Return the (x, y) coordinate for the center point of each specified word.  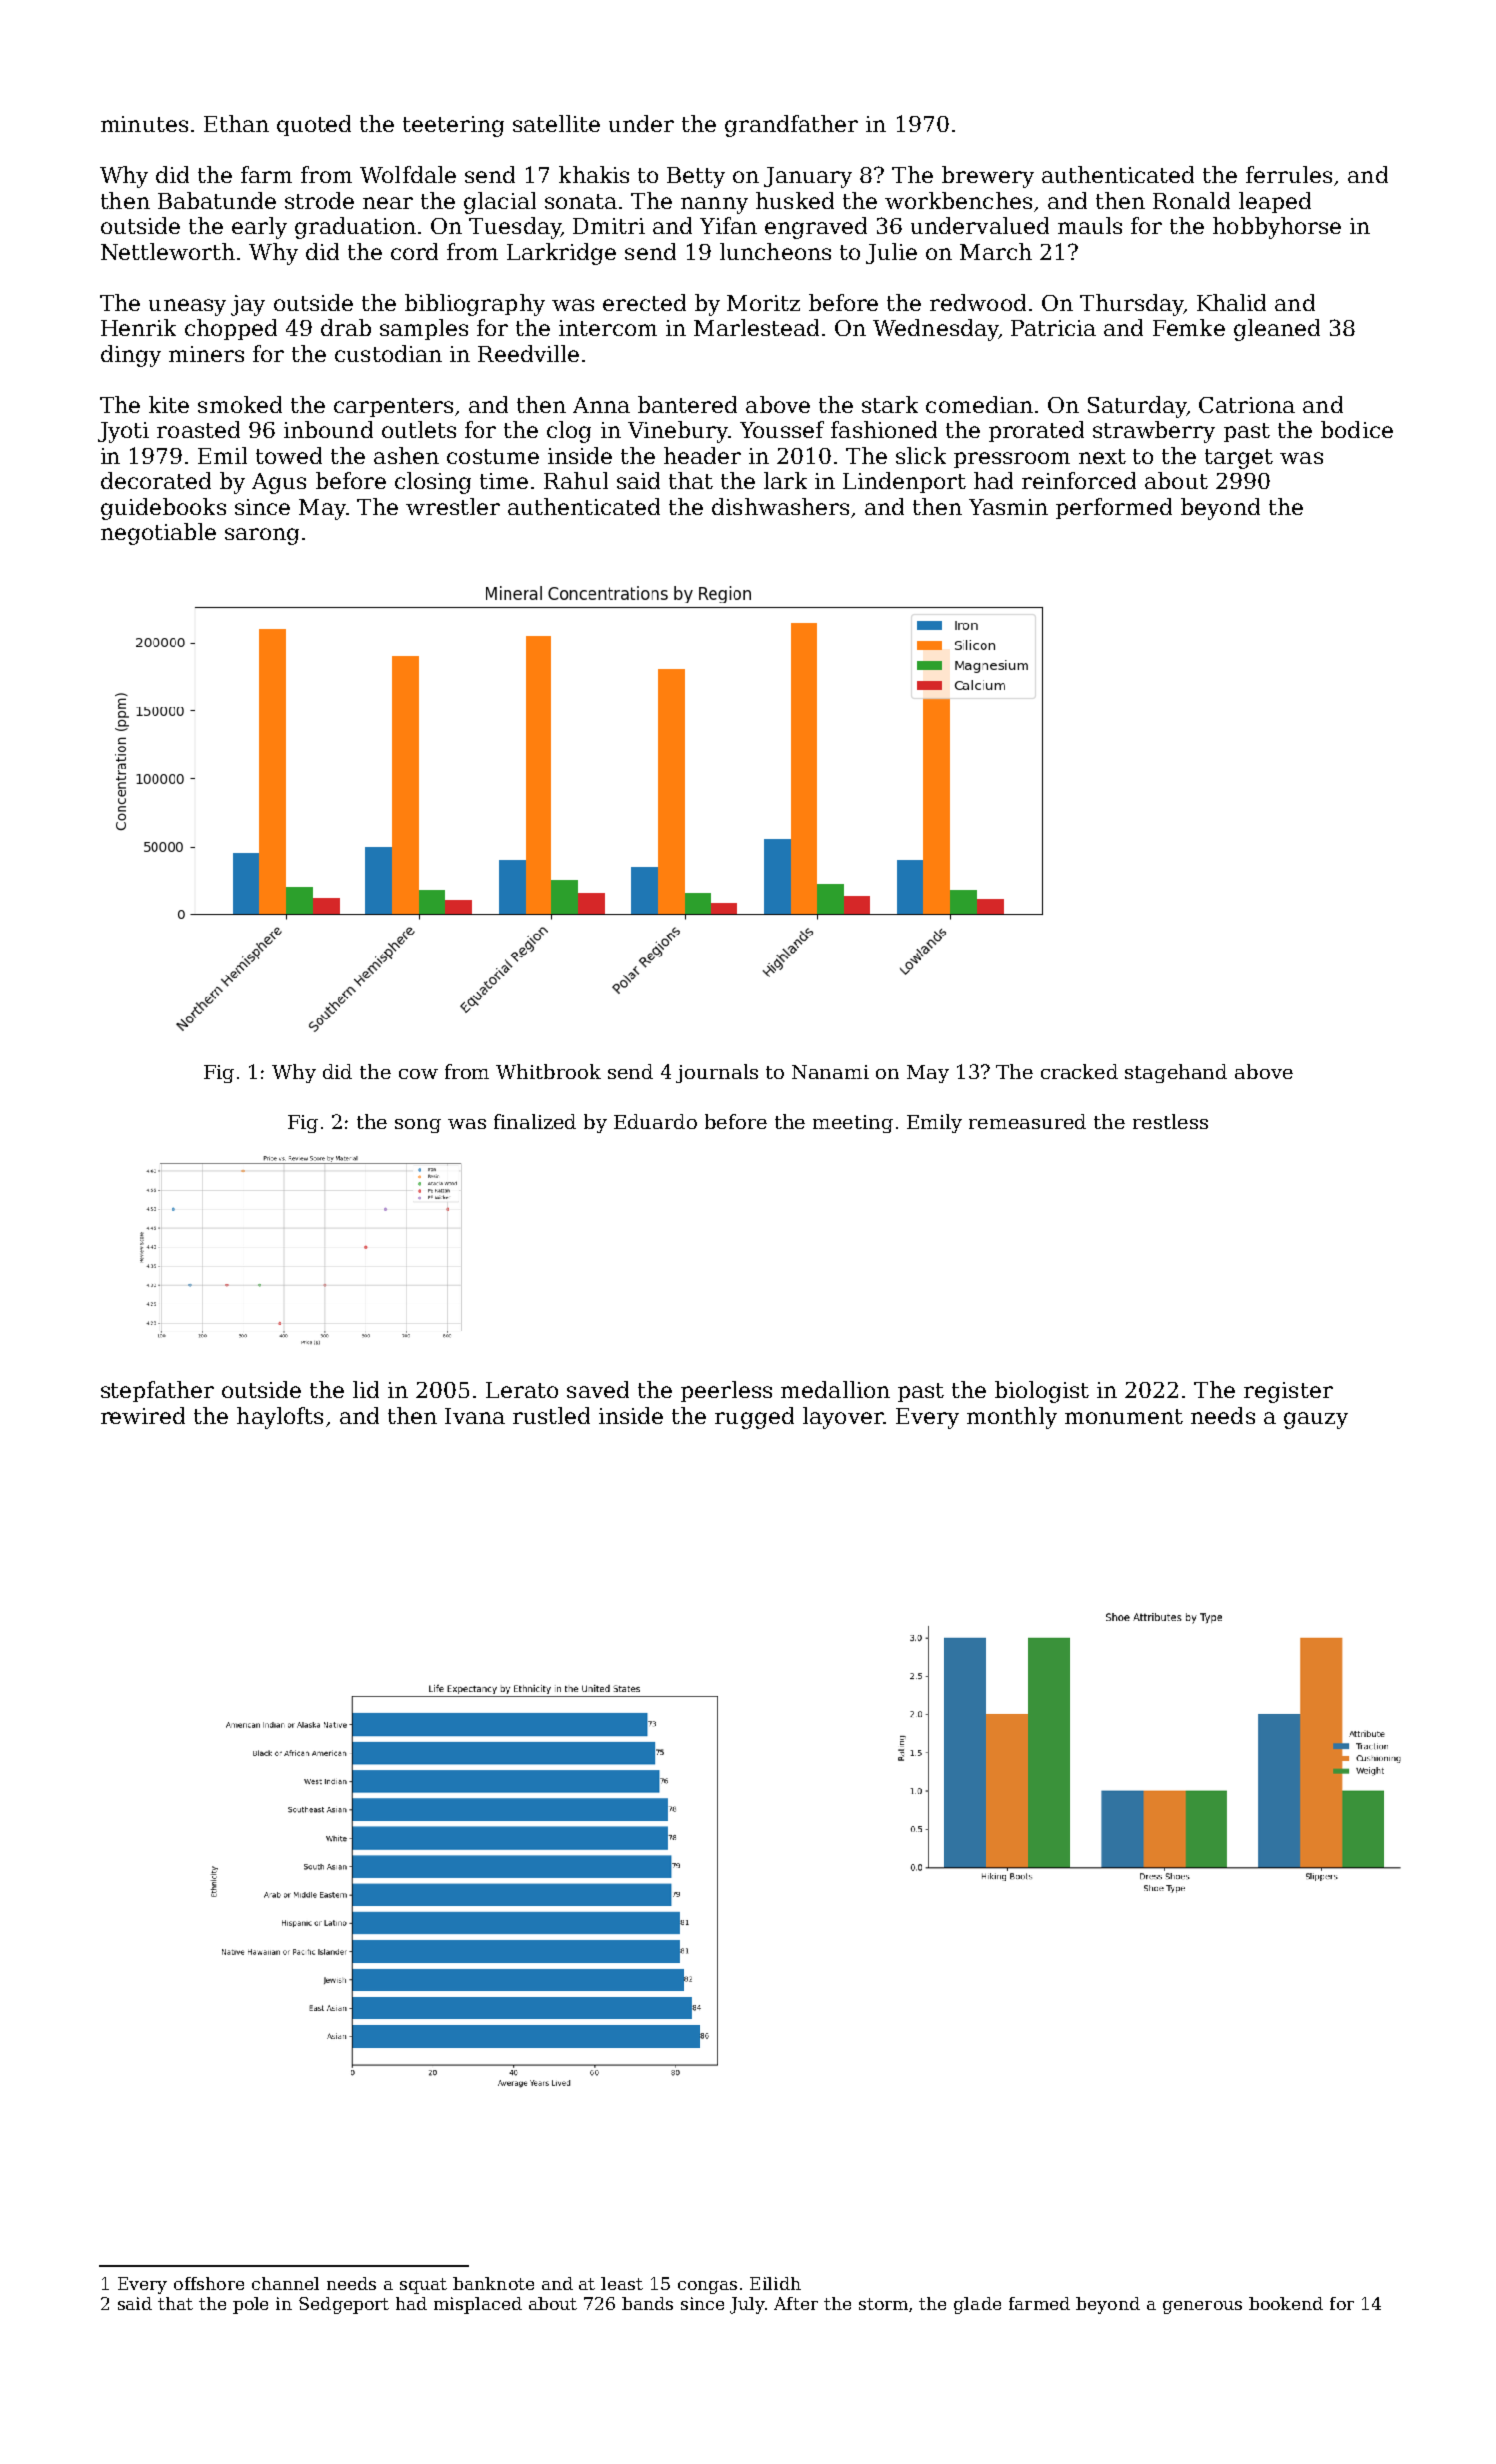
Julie (891, 253)
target (1239, 459)
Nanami (830, 1072)
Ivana (475, 1416)
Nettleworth (168, 251)
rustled (551, 1415)
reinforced (1079, 480)
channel (285, 2283)
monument (1124, 1416)
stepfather (157, 1391)
